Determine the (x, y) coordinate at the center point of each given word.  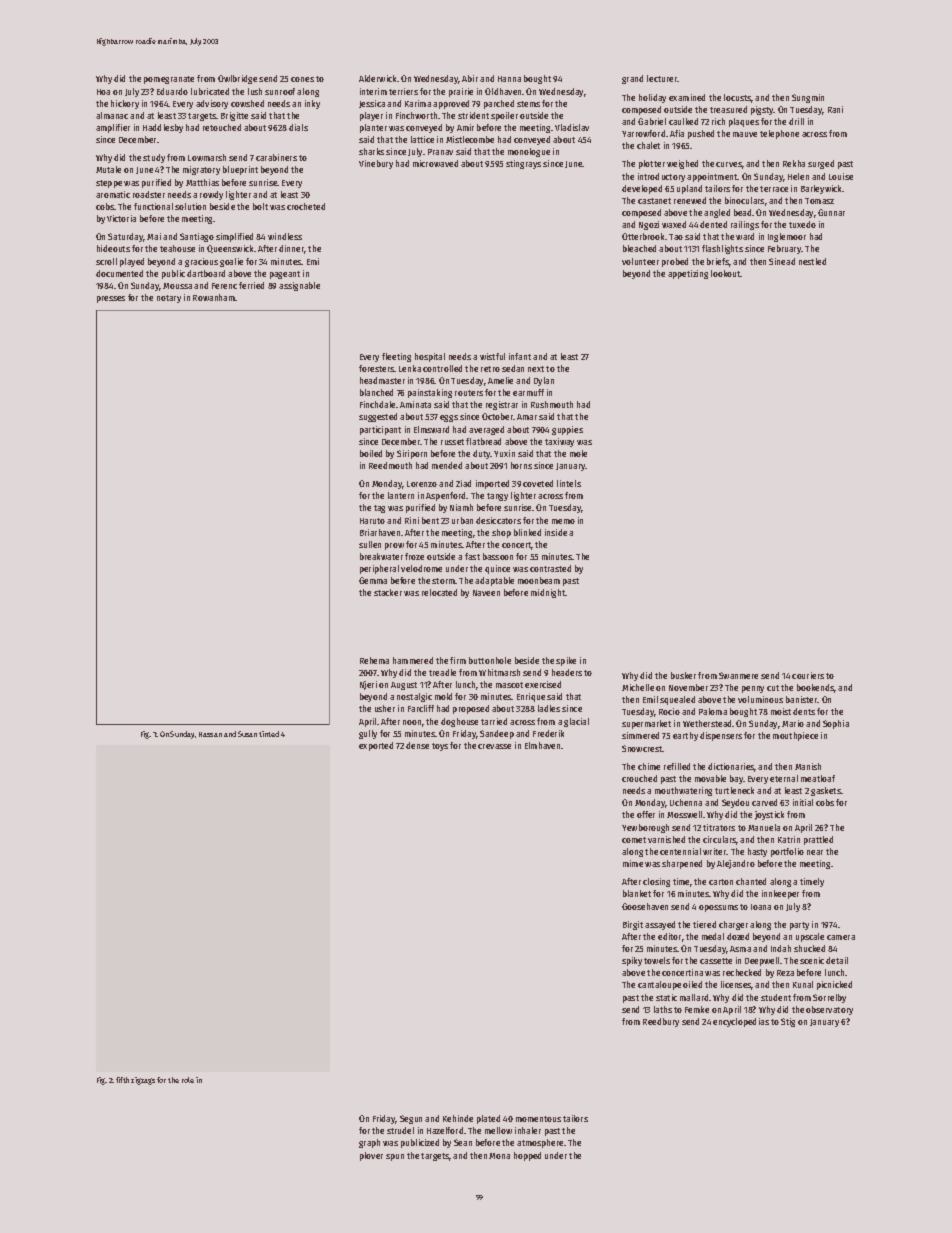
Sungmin (808, 98)
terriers (403, 91)
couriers (808, 675)
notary (169, 299)
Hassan (210, 734)
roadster (149, 194)
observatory (829, 1010)
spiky (632, 961)
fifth (122, 1080)
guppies (567, 430)
